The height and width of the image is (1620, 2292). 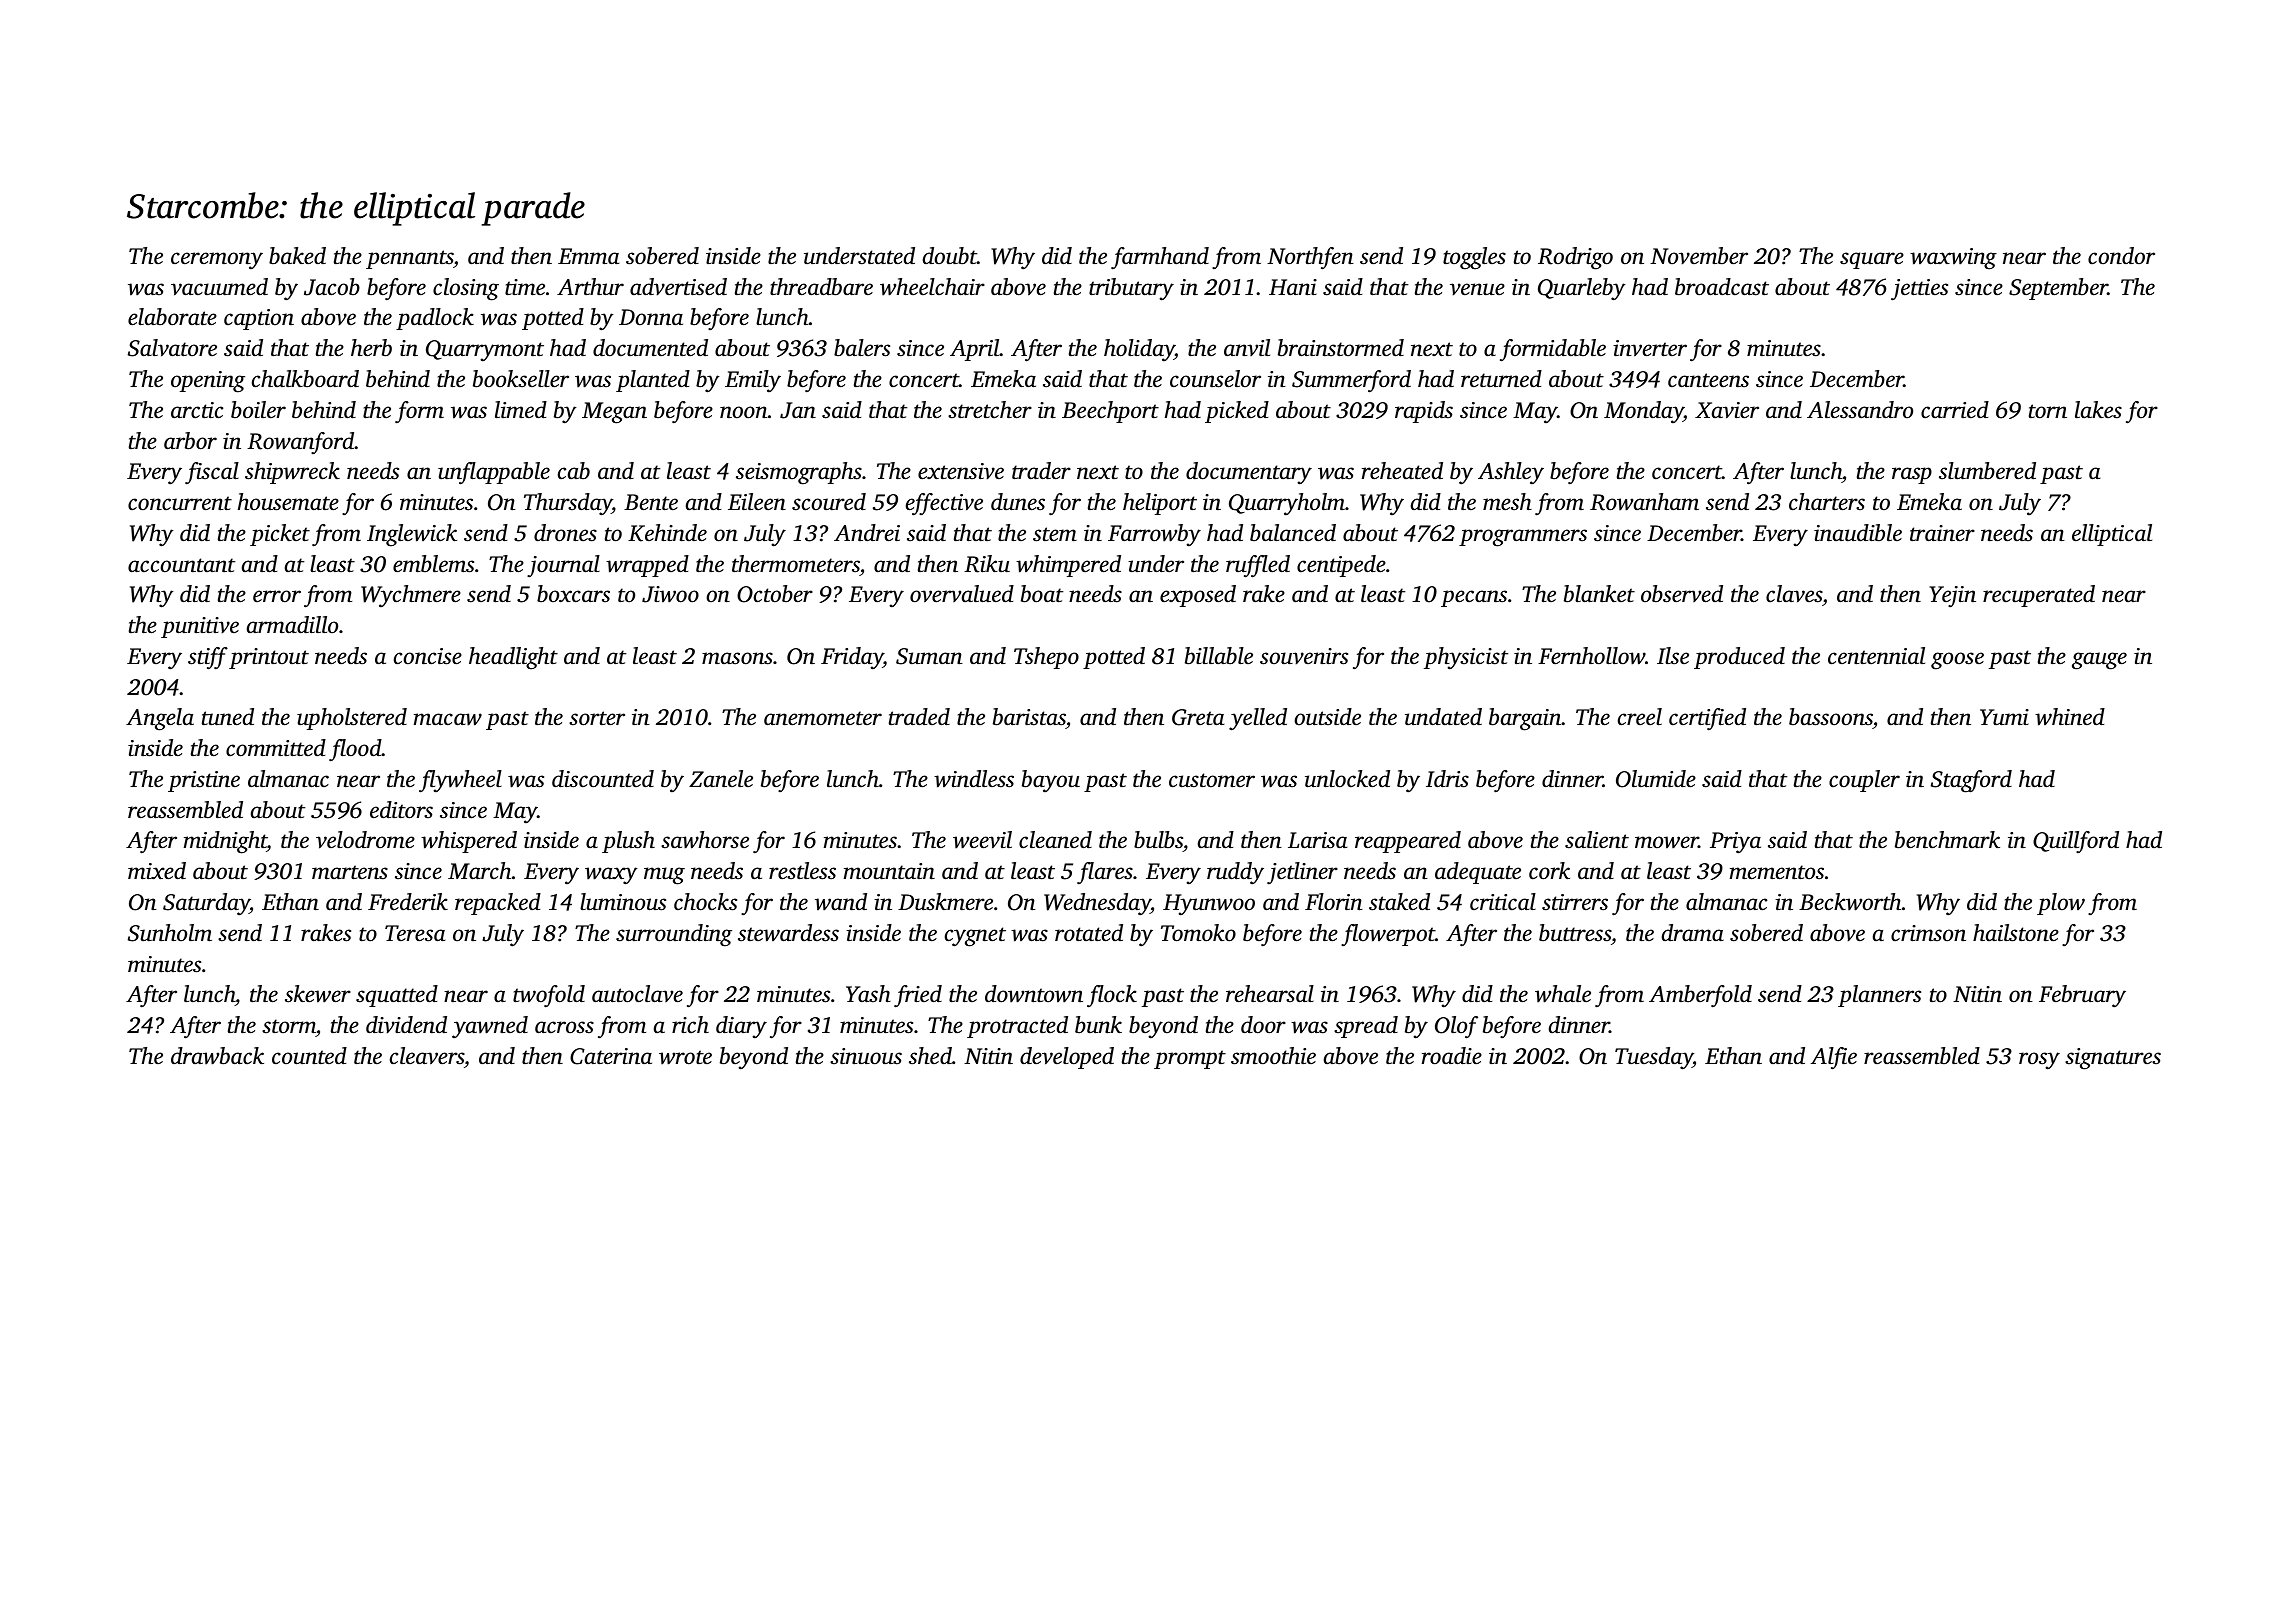 I want to click on closing, so click(x=466, y=289).
